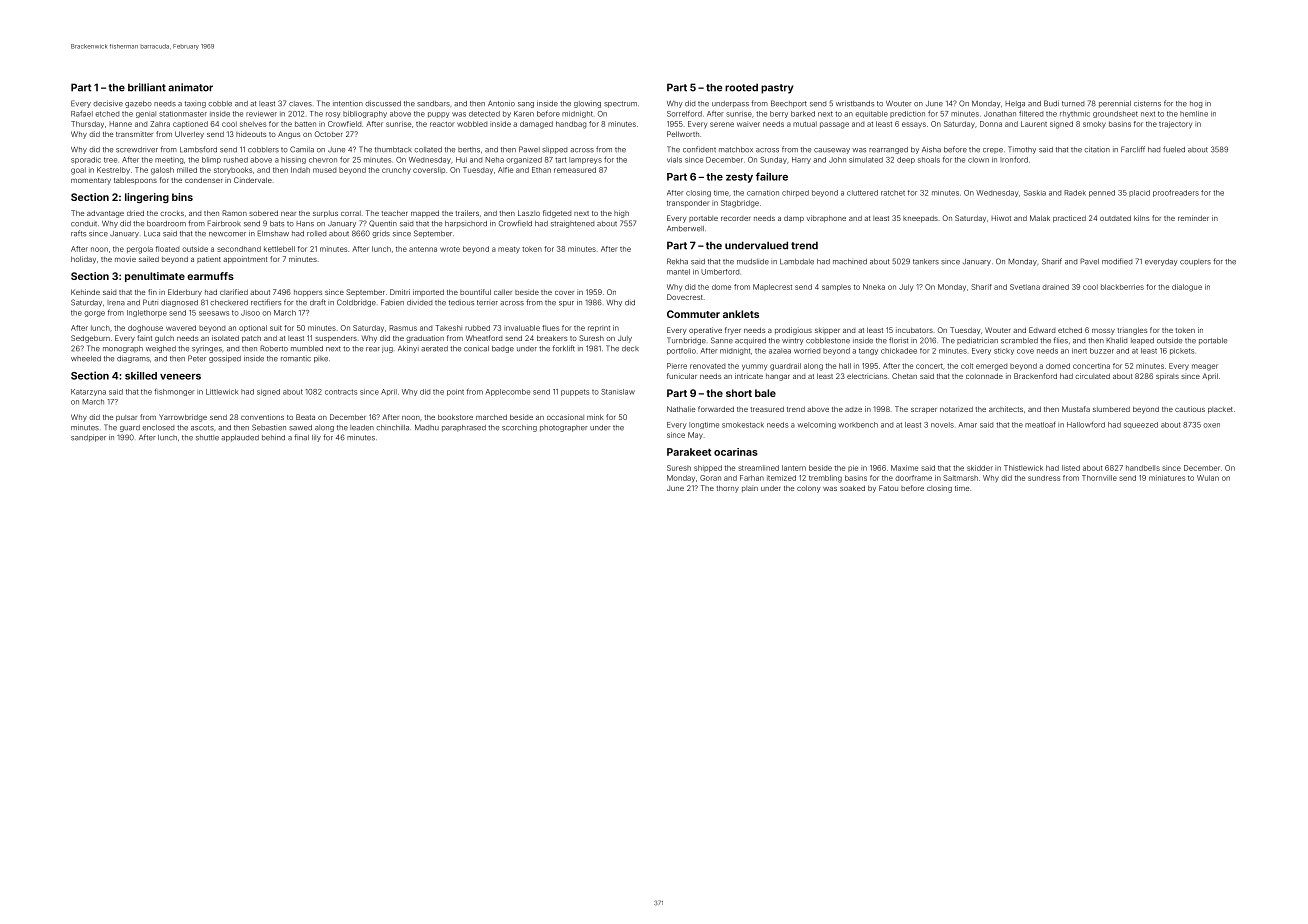  I want to click on pastry, so click(777, 89).
